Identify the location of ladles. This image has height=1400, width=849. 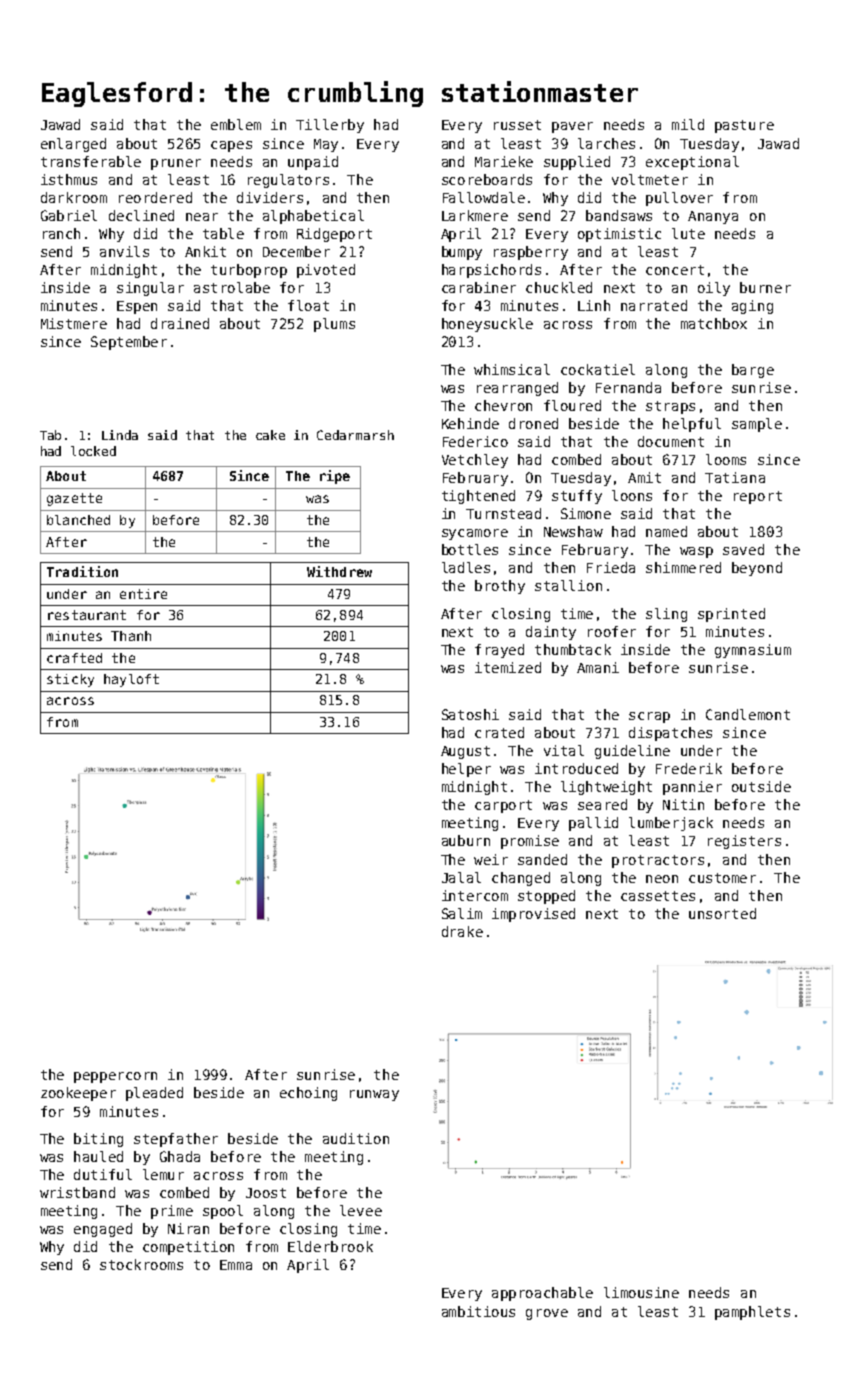
(466, 567).
